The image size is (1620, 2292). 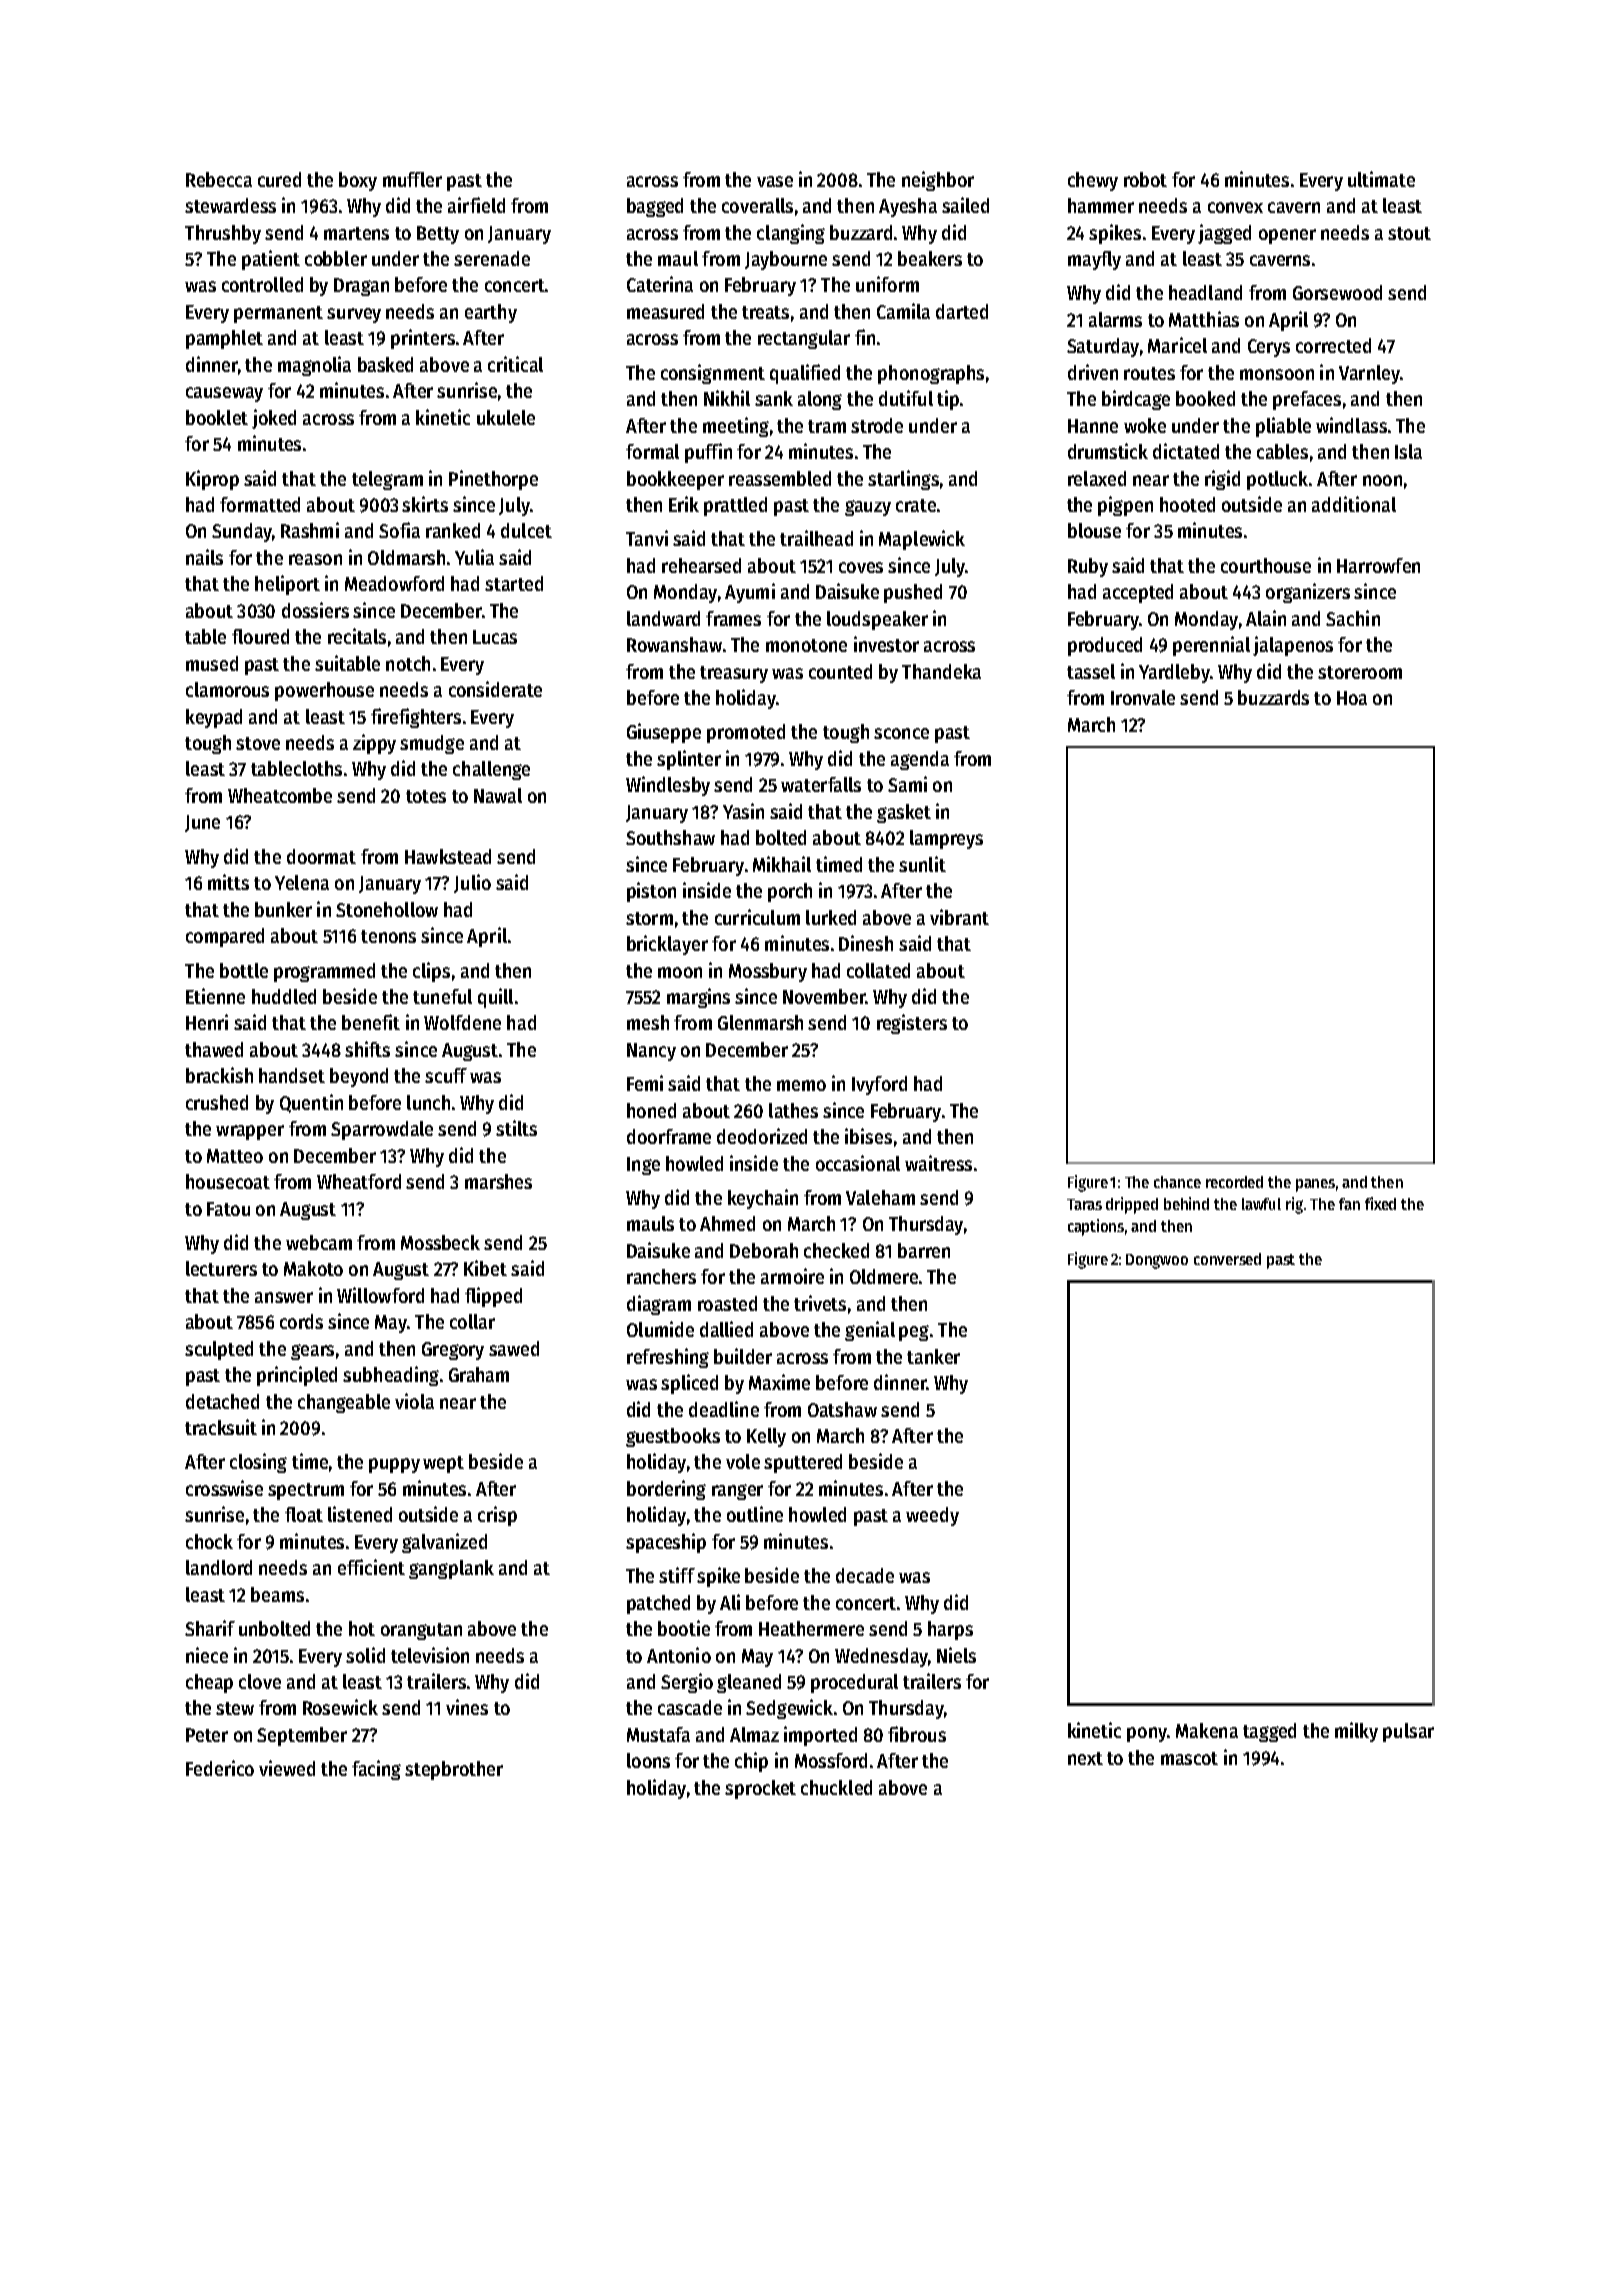 I want to click on waitress, so click(x=938, y=1163).
